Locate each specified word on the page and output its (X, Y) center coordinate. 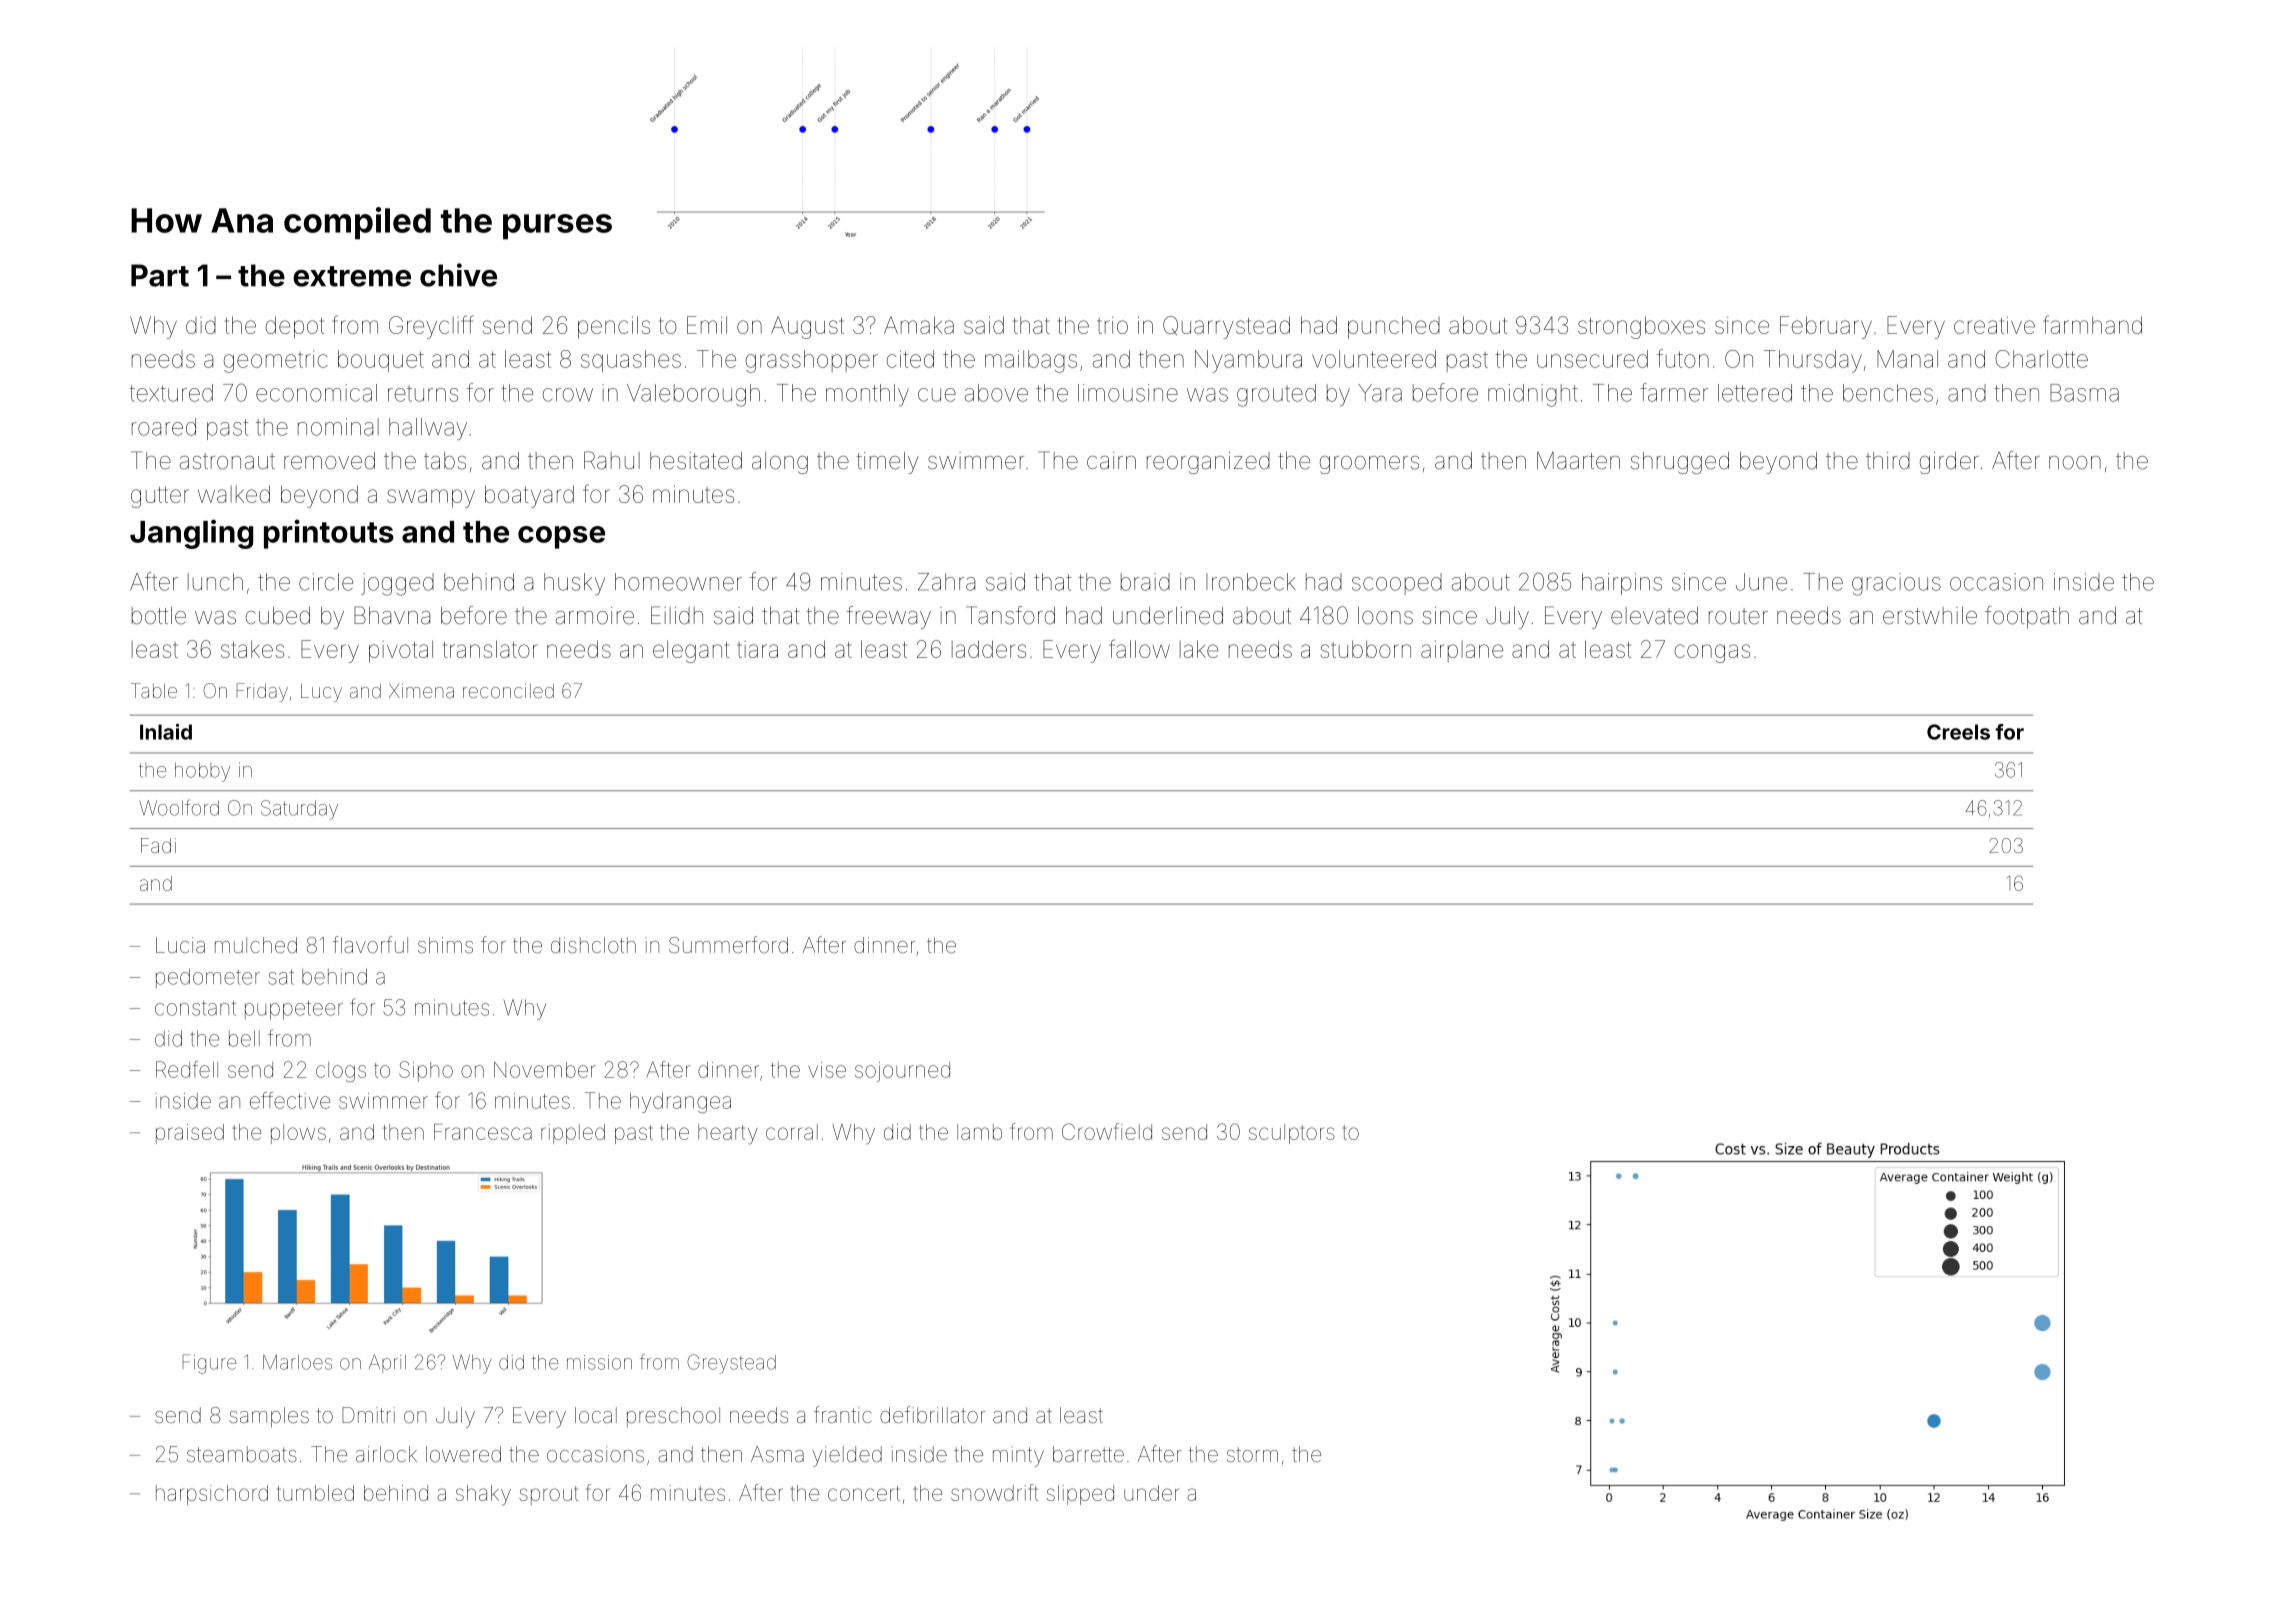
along (780, 463)
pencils (614, 327)
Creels (1958, 732)
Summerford (728, 944)
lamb (979, 1132)
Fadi (158, 845)
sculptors (1292, 1134)
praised (190, 1134)
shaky (483, 1495)
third (1888, 461)
